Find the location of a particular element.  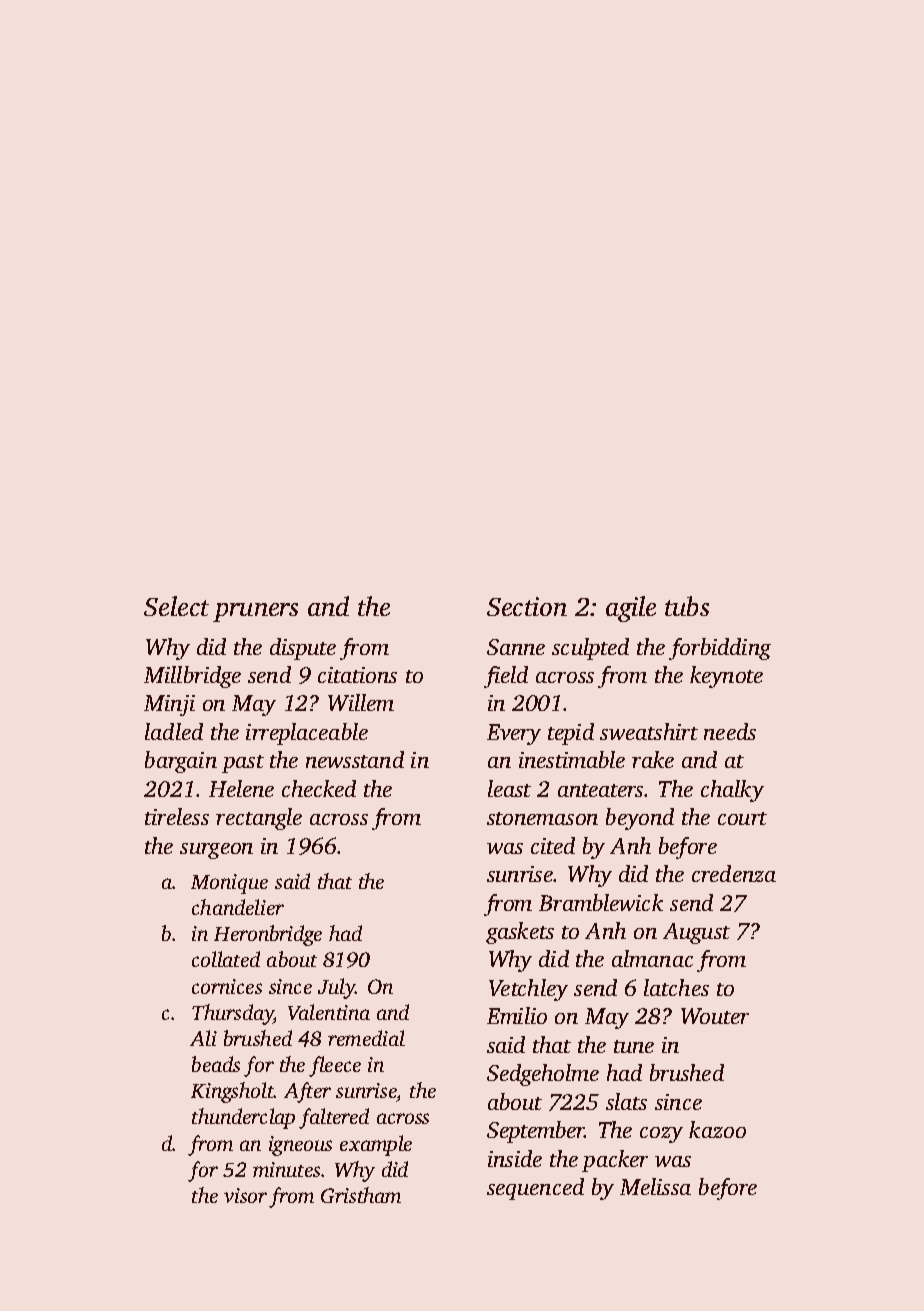

inside is located at coordinates (515, 1158).
